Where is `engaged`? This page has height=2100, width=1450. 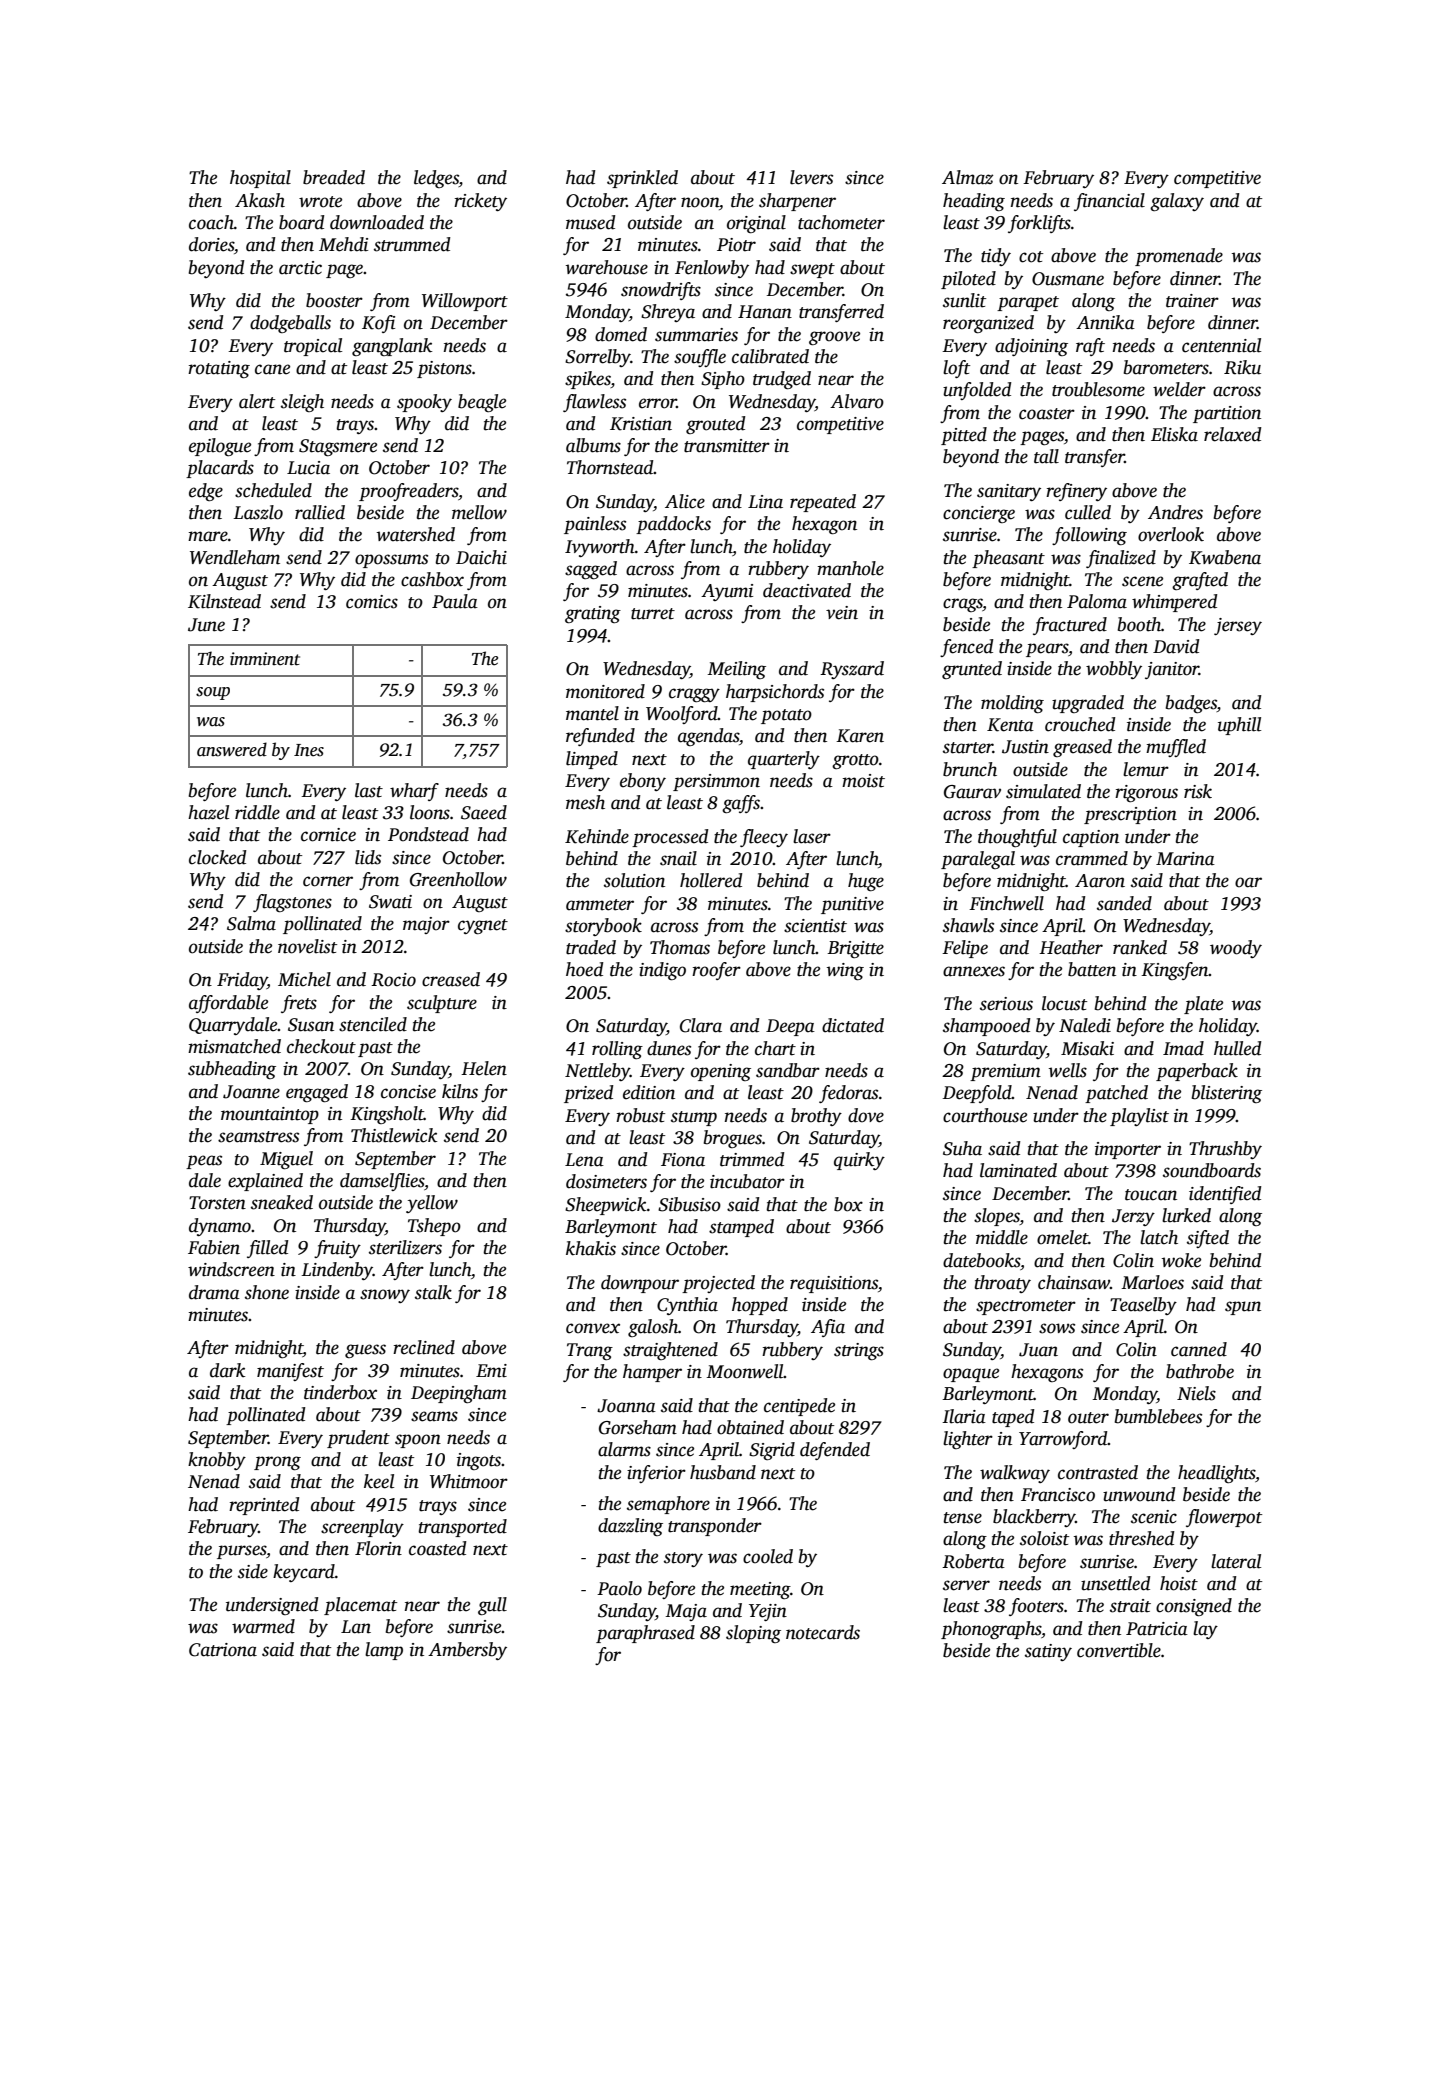 engaged is located at coordinates (317, 1093).
